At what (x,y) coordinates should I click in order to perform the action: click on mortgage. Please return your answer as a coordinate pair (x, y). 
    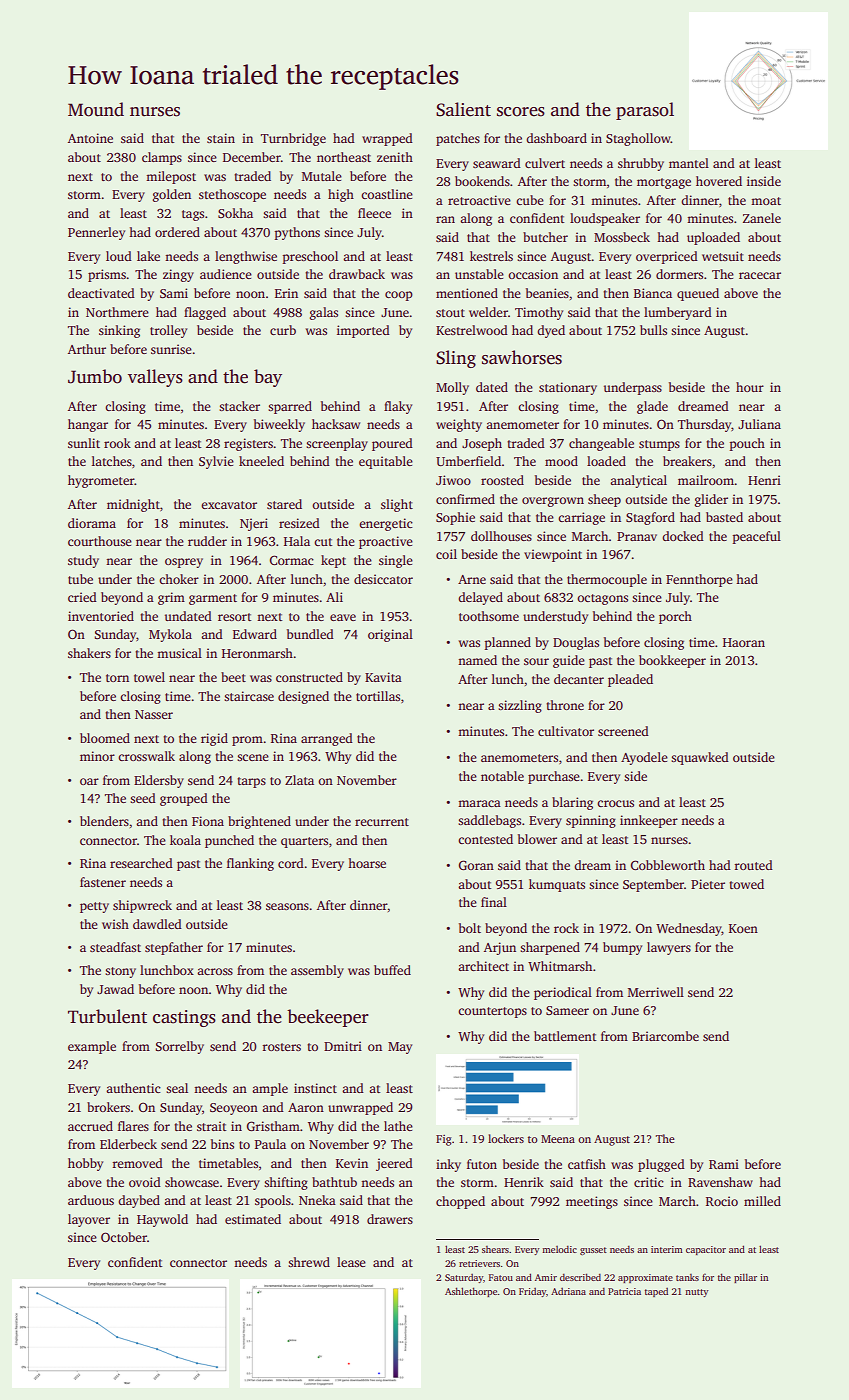
    Looking at the image, I should click on (664, 183).
